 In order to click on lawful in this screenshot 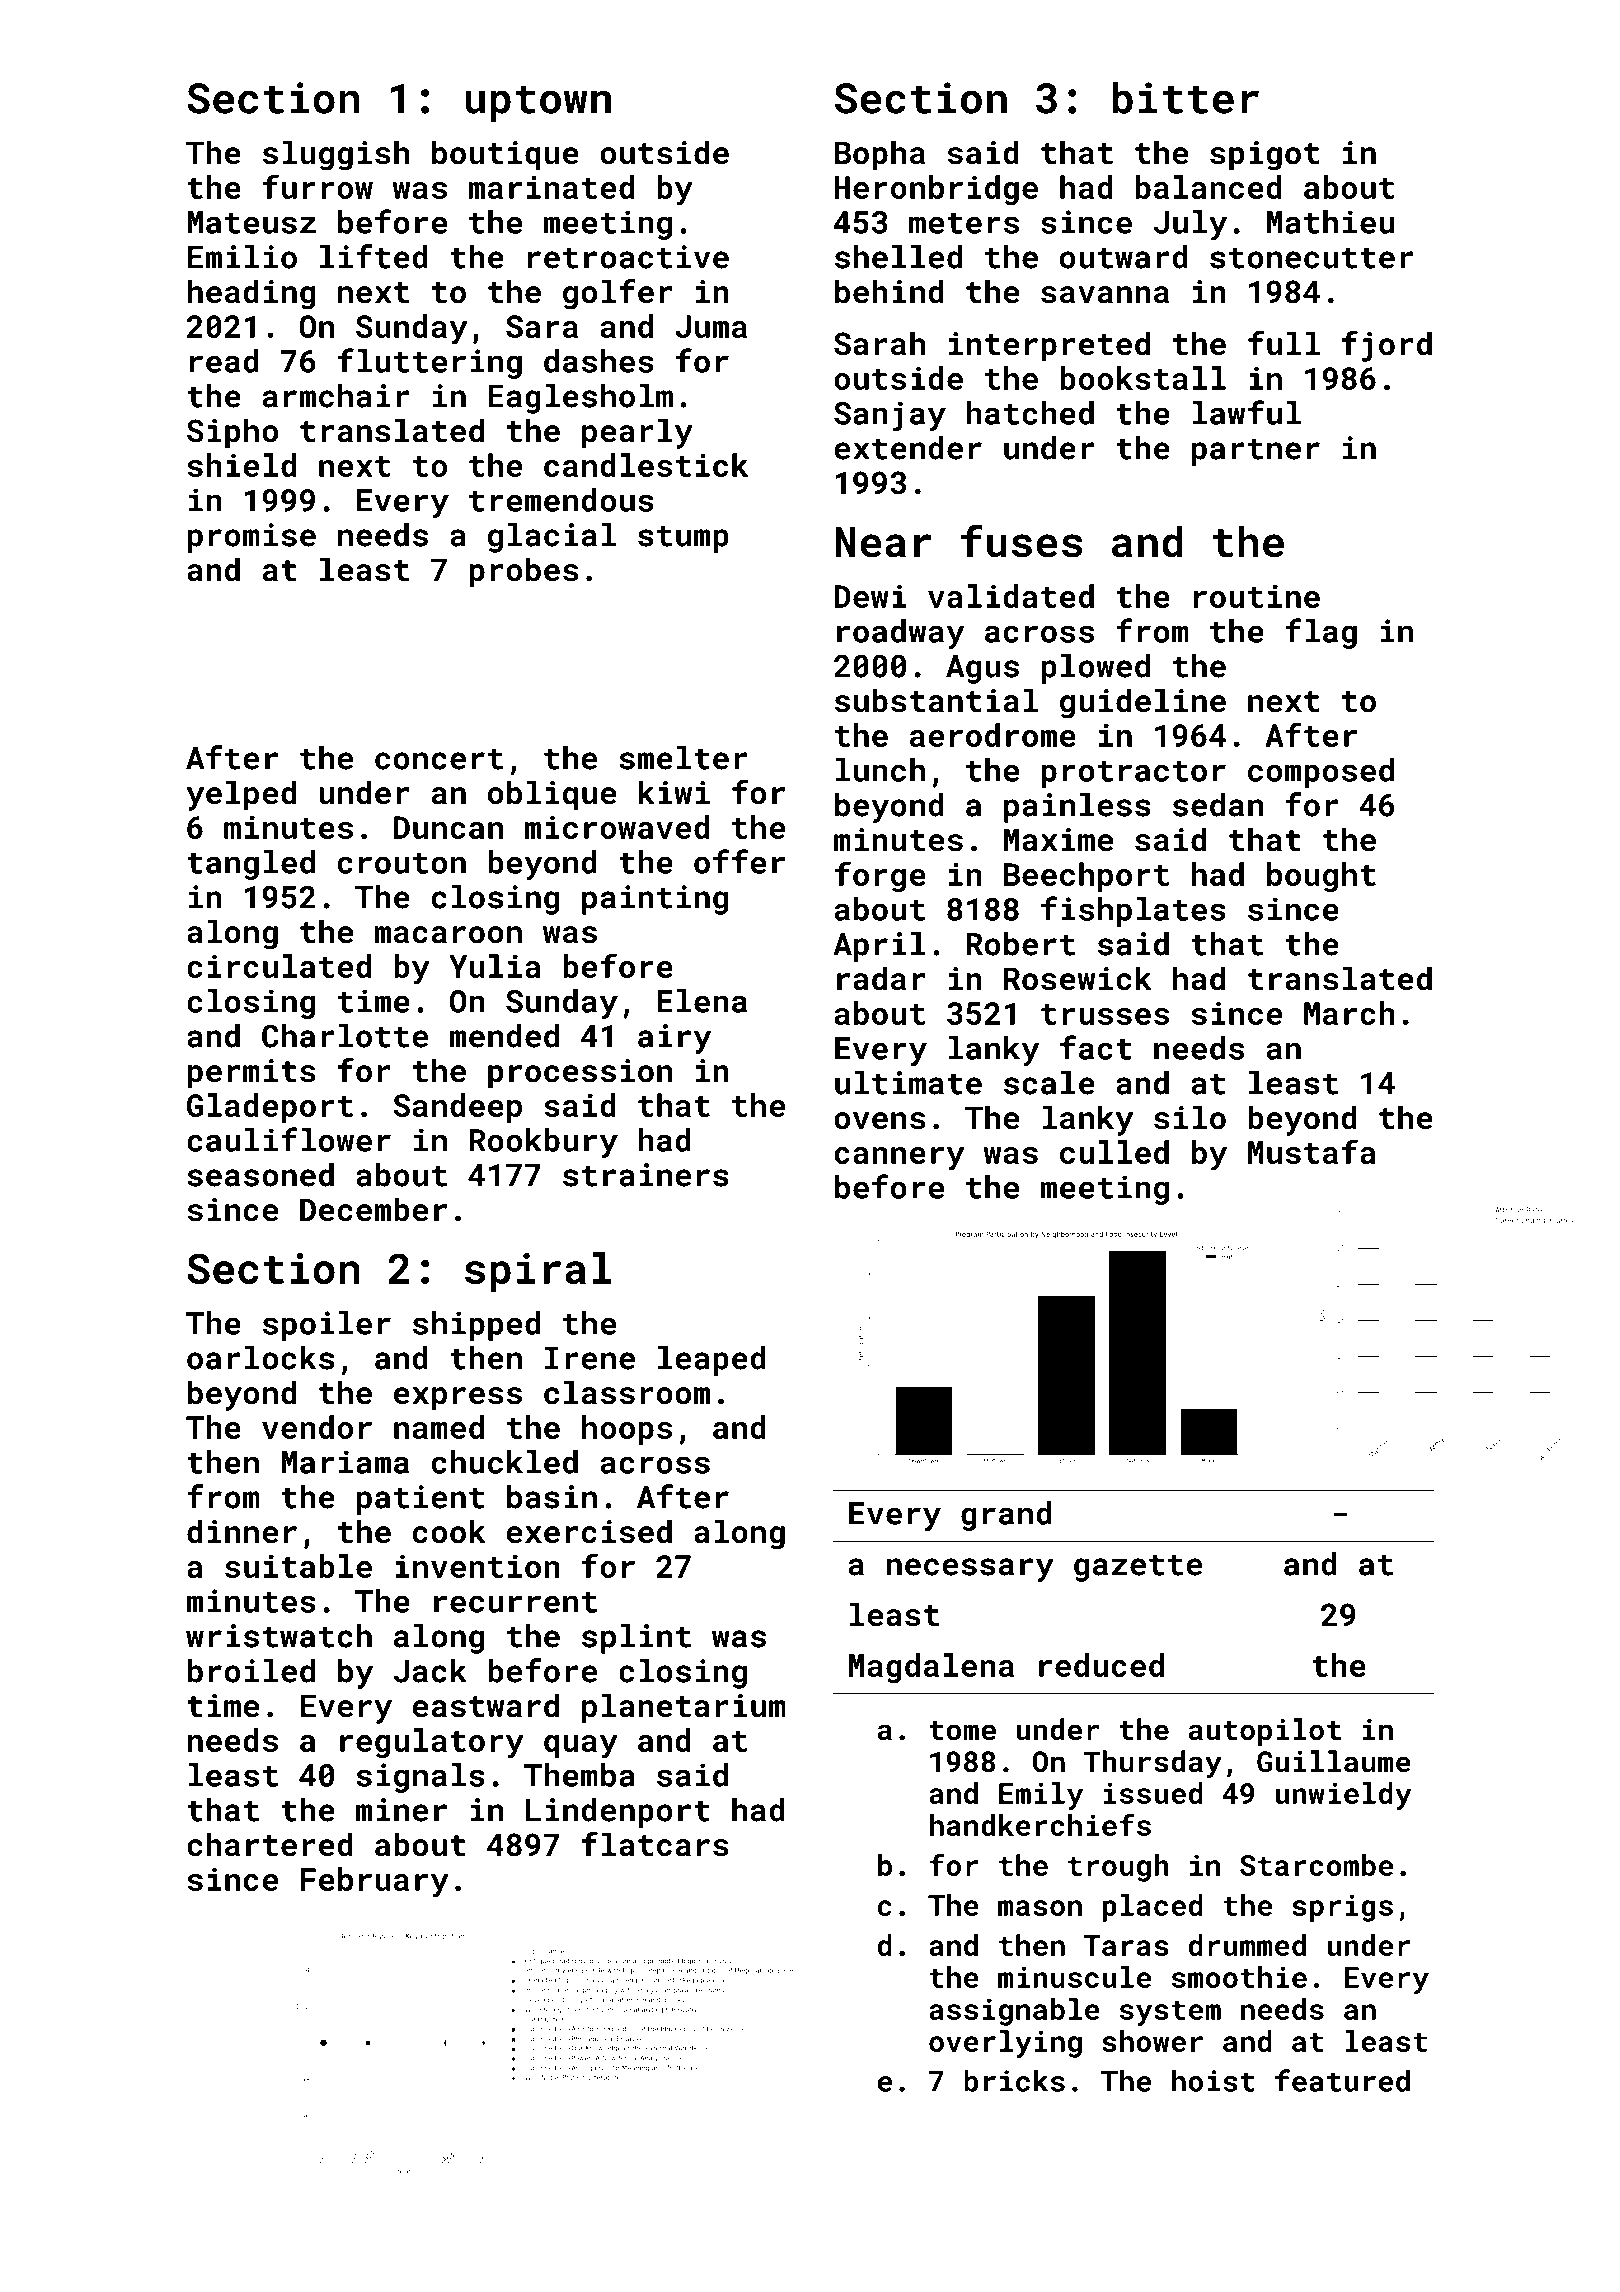, I will do `click(1247, 412)`.
